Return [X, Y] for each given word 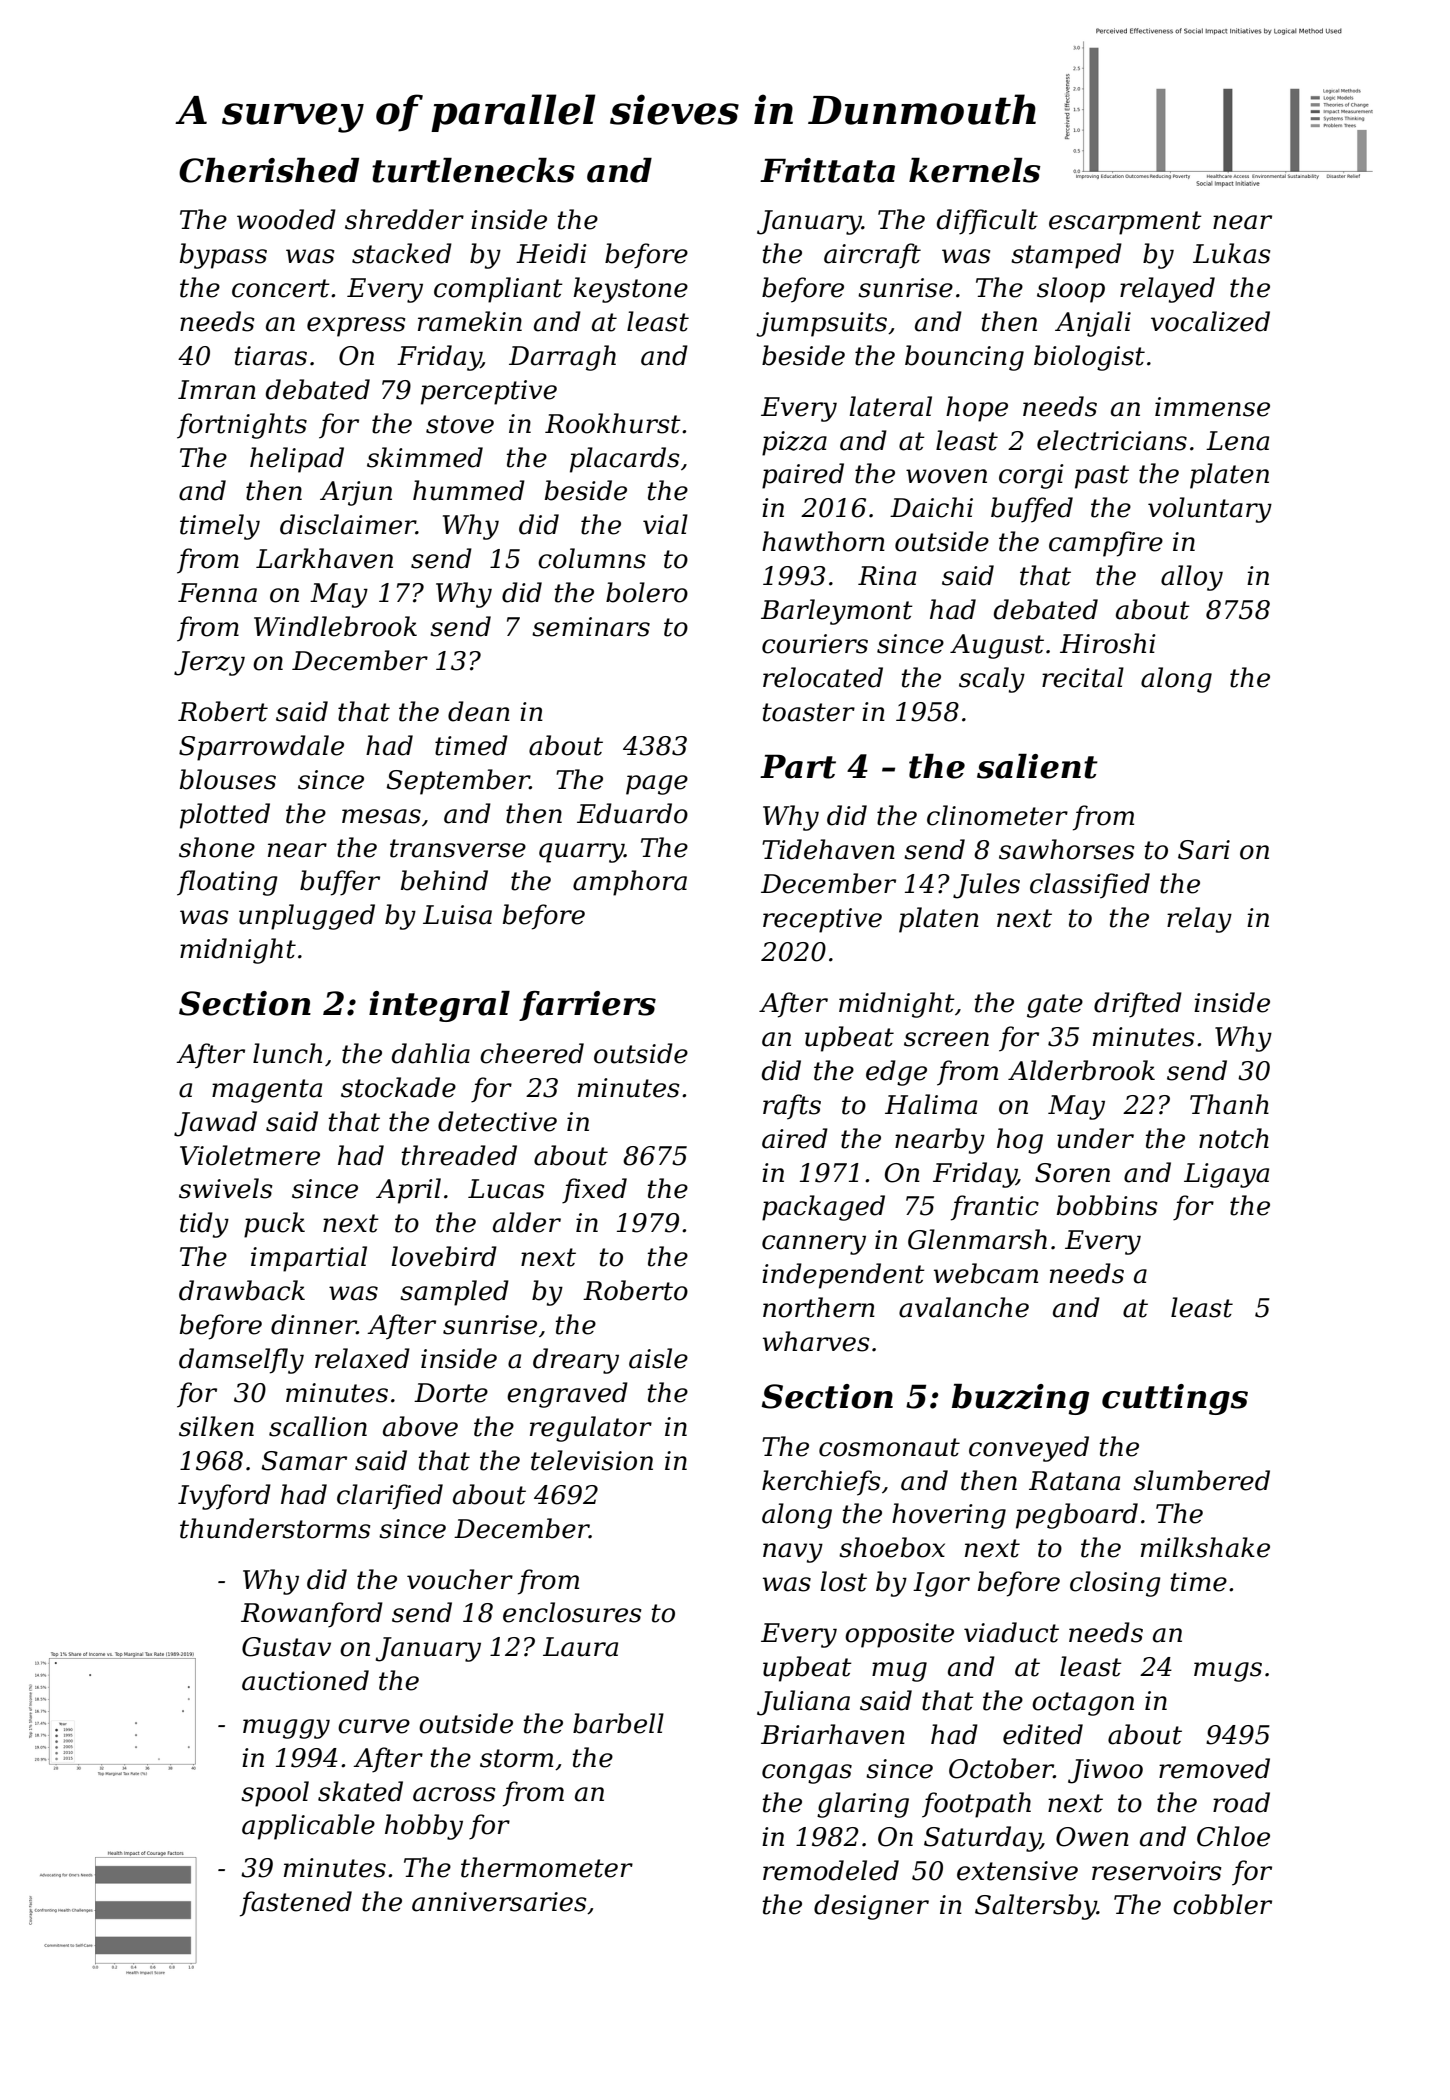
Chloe [1233, 1836]
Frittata [827, 170]
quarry [581, 853]
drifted [1138, 1005]
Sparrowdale [261, 748]
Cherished [269, 170]
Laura [580, 1647]
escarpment [1125, 223]
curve [374, 1726]
